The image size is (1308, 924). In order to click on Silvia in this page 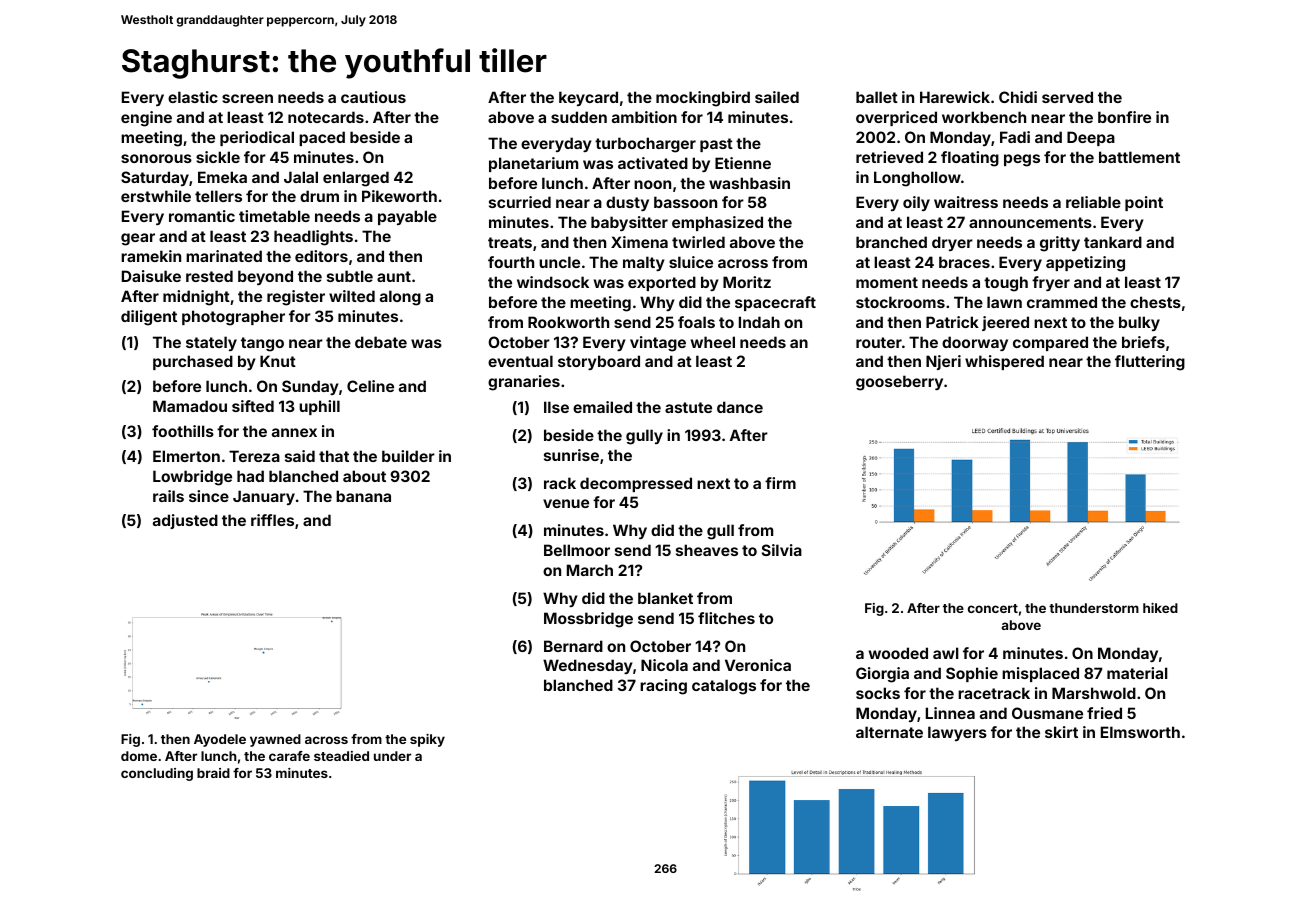, I will do `click(782, 550)`.
